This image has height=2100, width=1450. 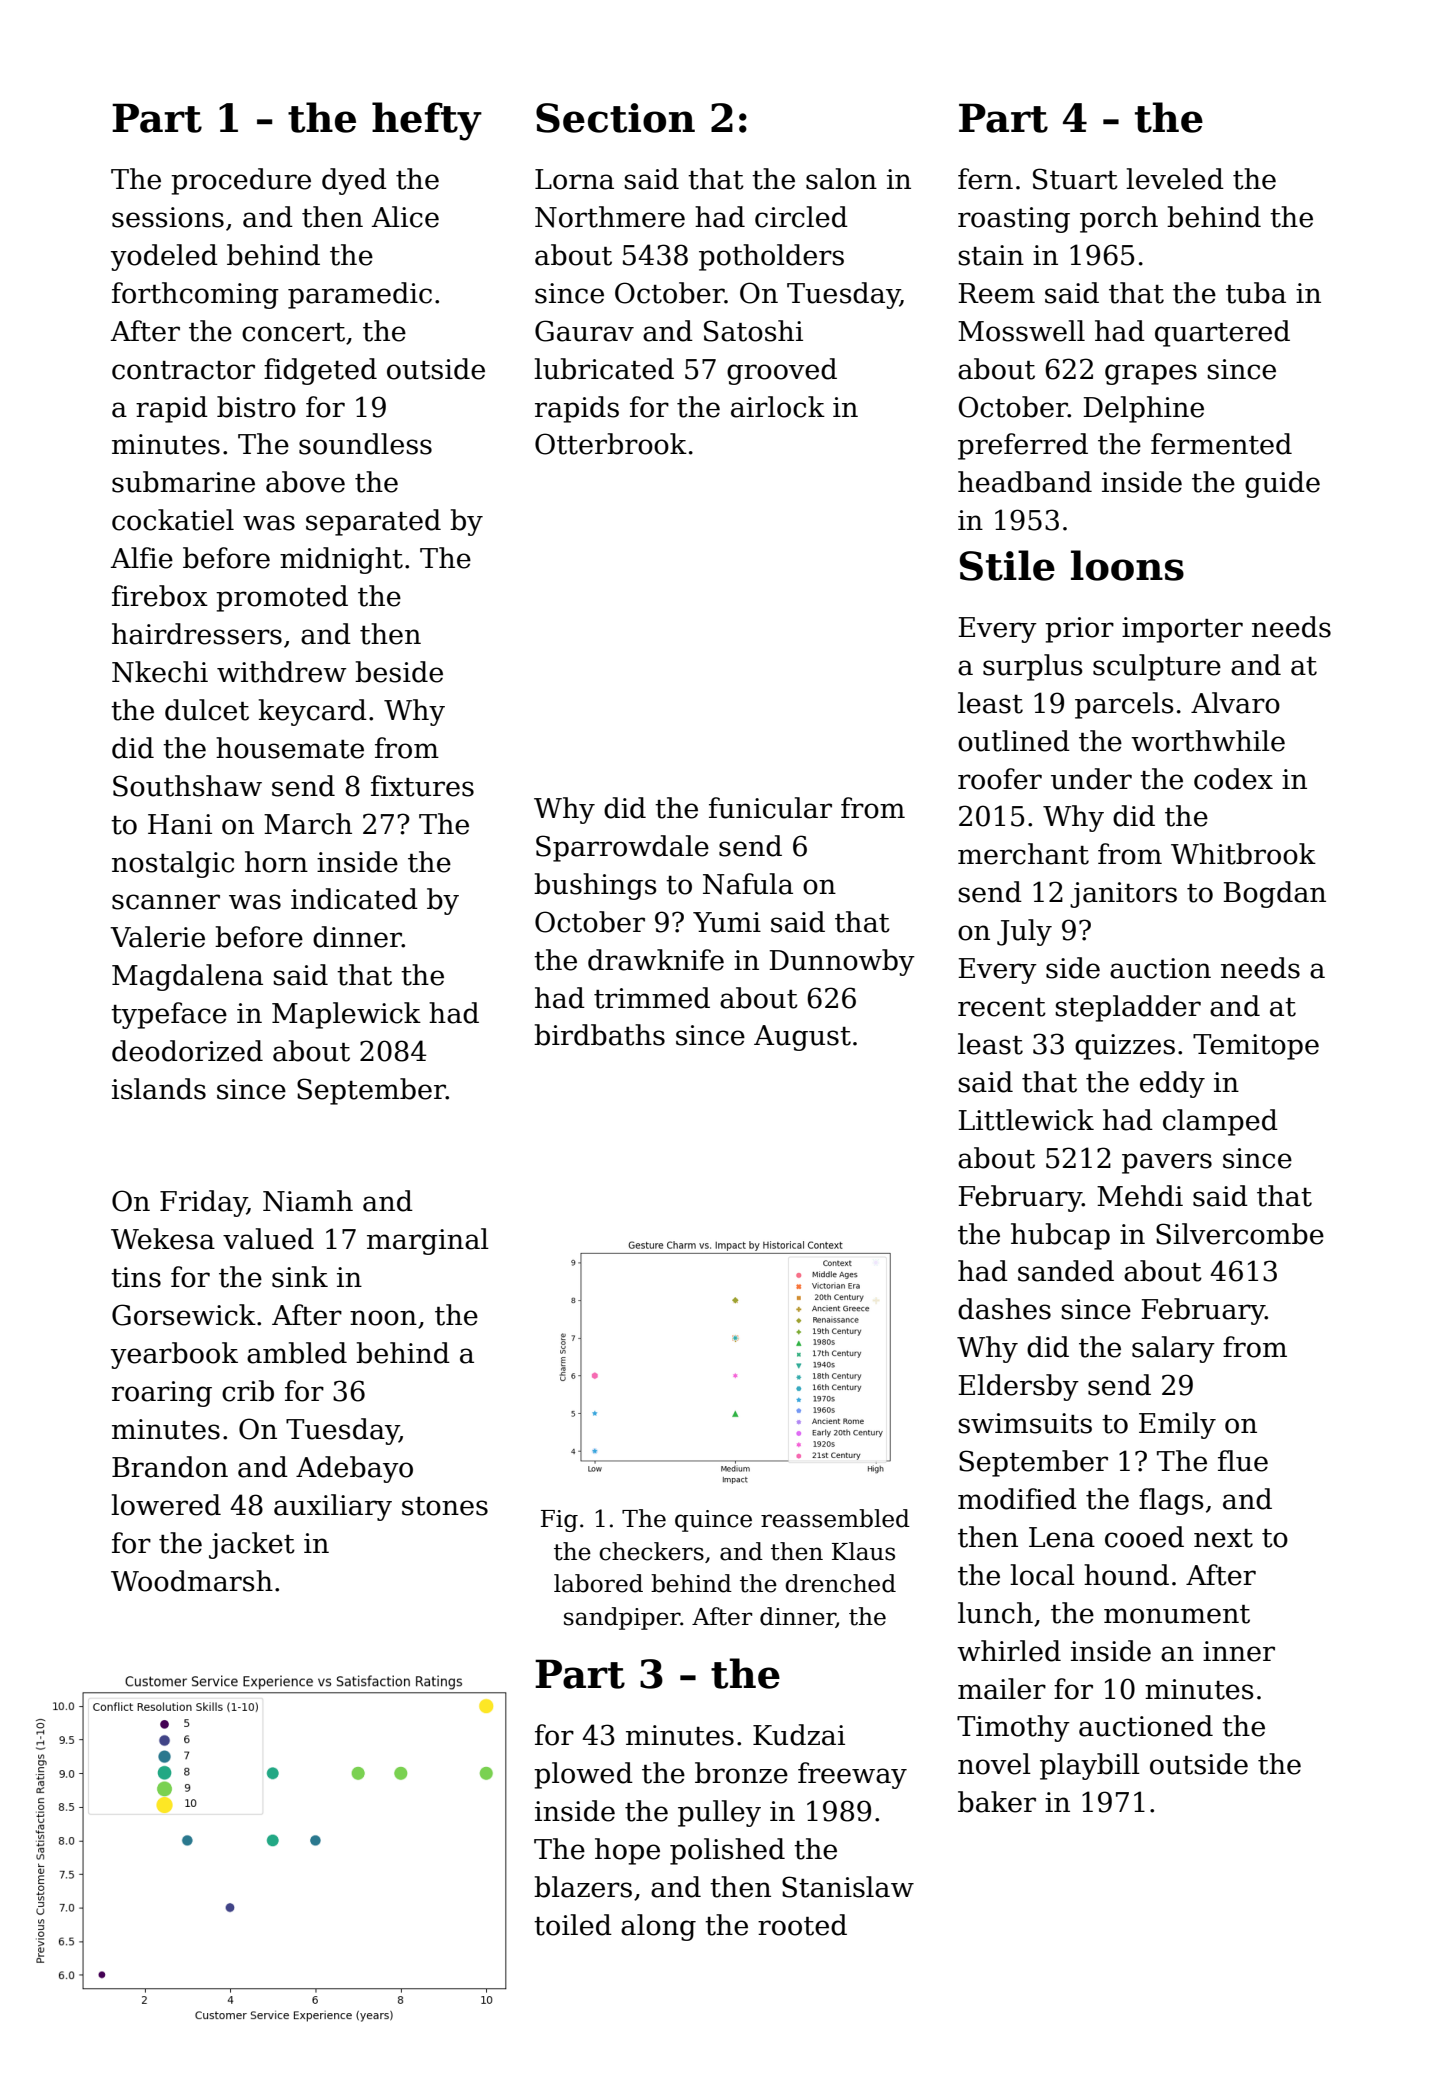 What do you see at coordinates (241, 181) in the image?
I see `procedure` at bounding box center [241, 181].
